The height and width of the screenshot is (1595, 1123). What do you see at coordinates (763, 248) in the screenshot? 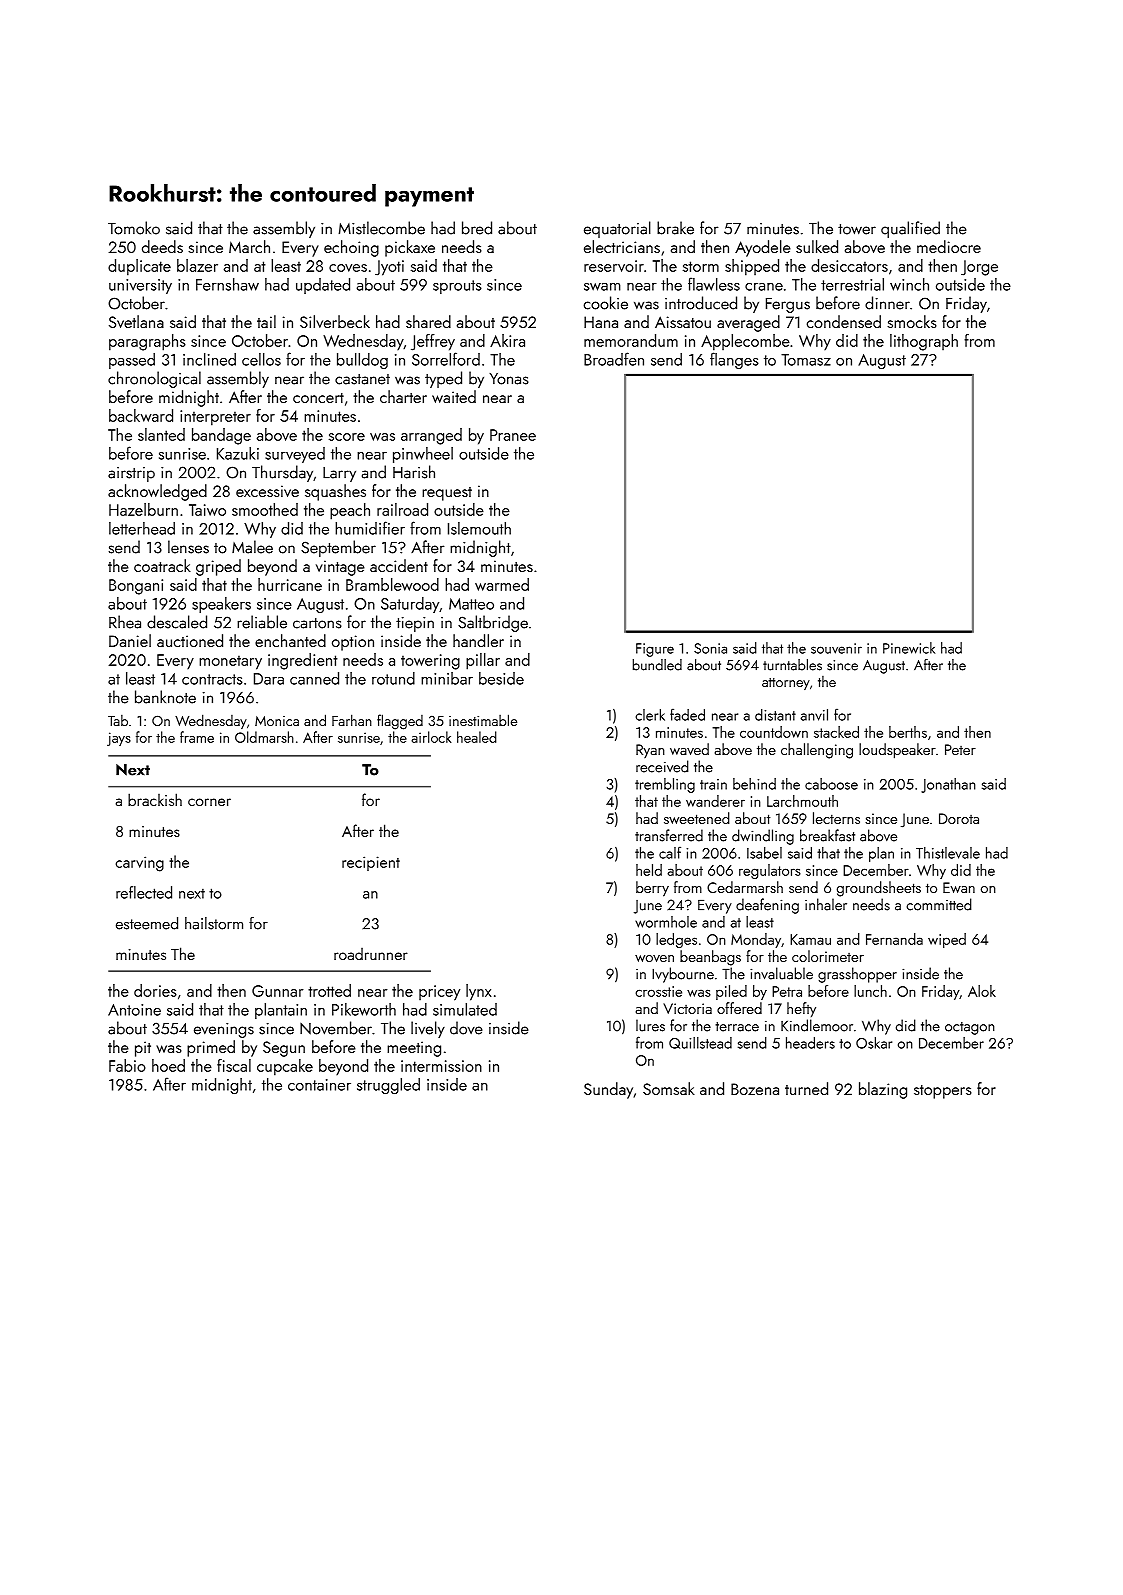
I see `Ayodele` at bounding box center [763, 248].
